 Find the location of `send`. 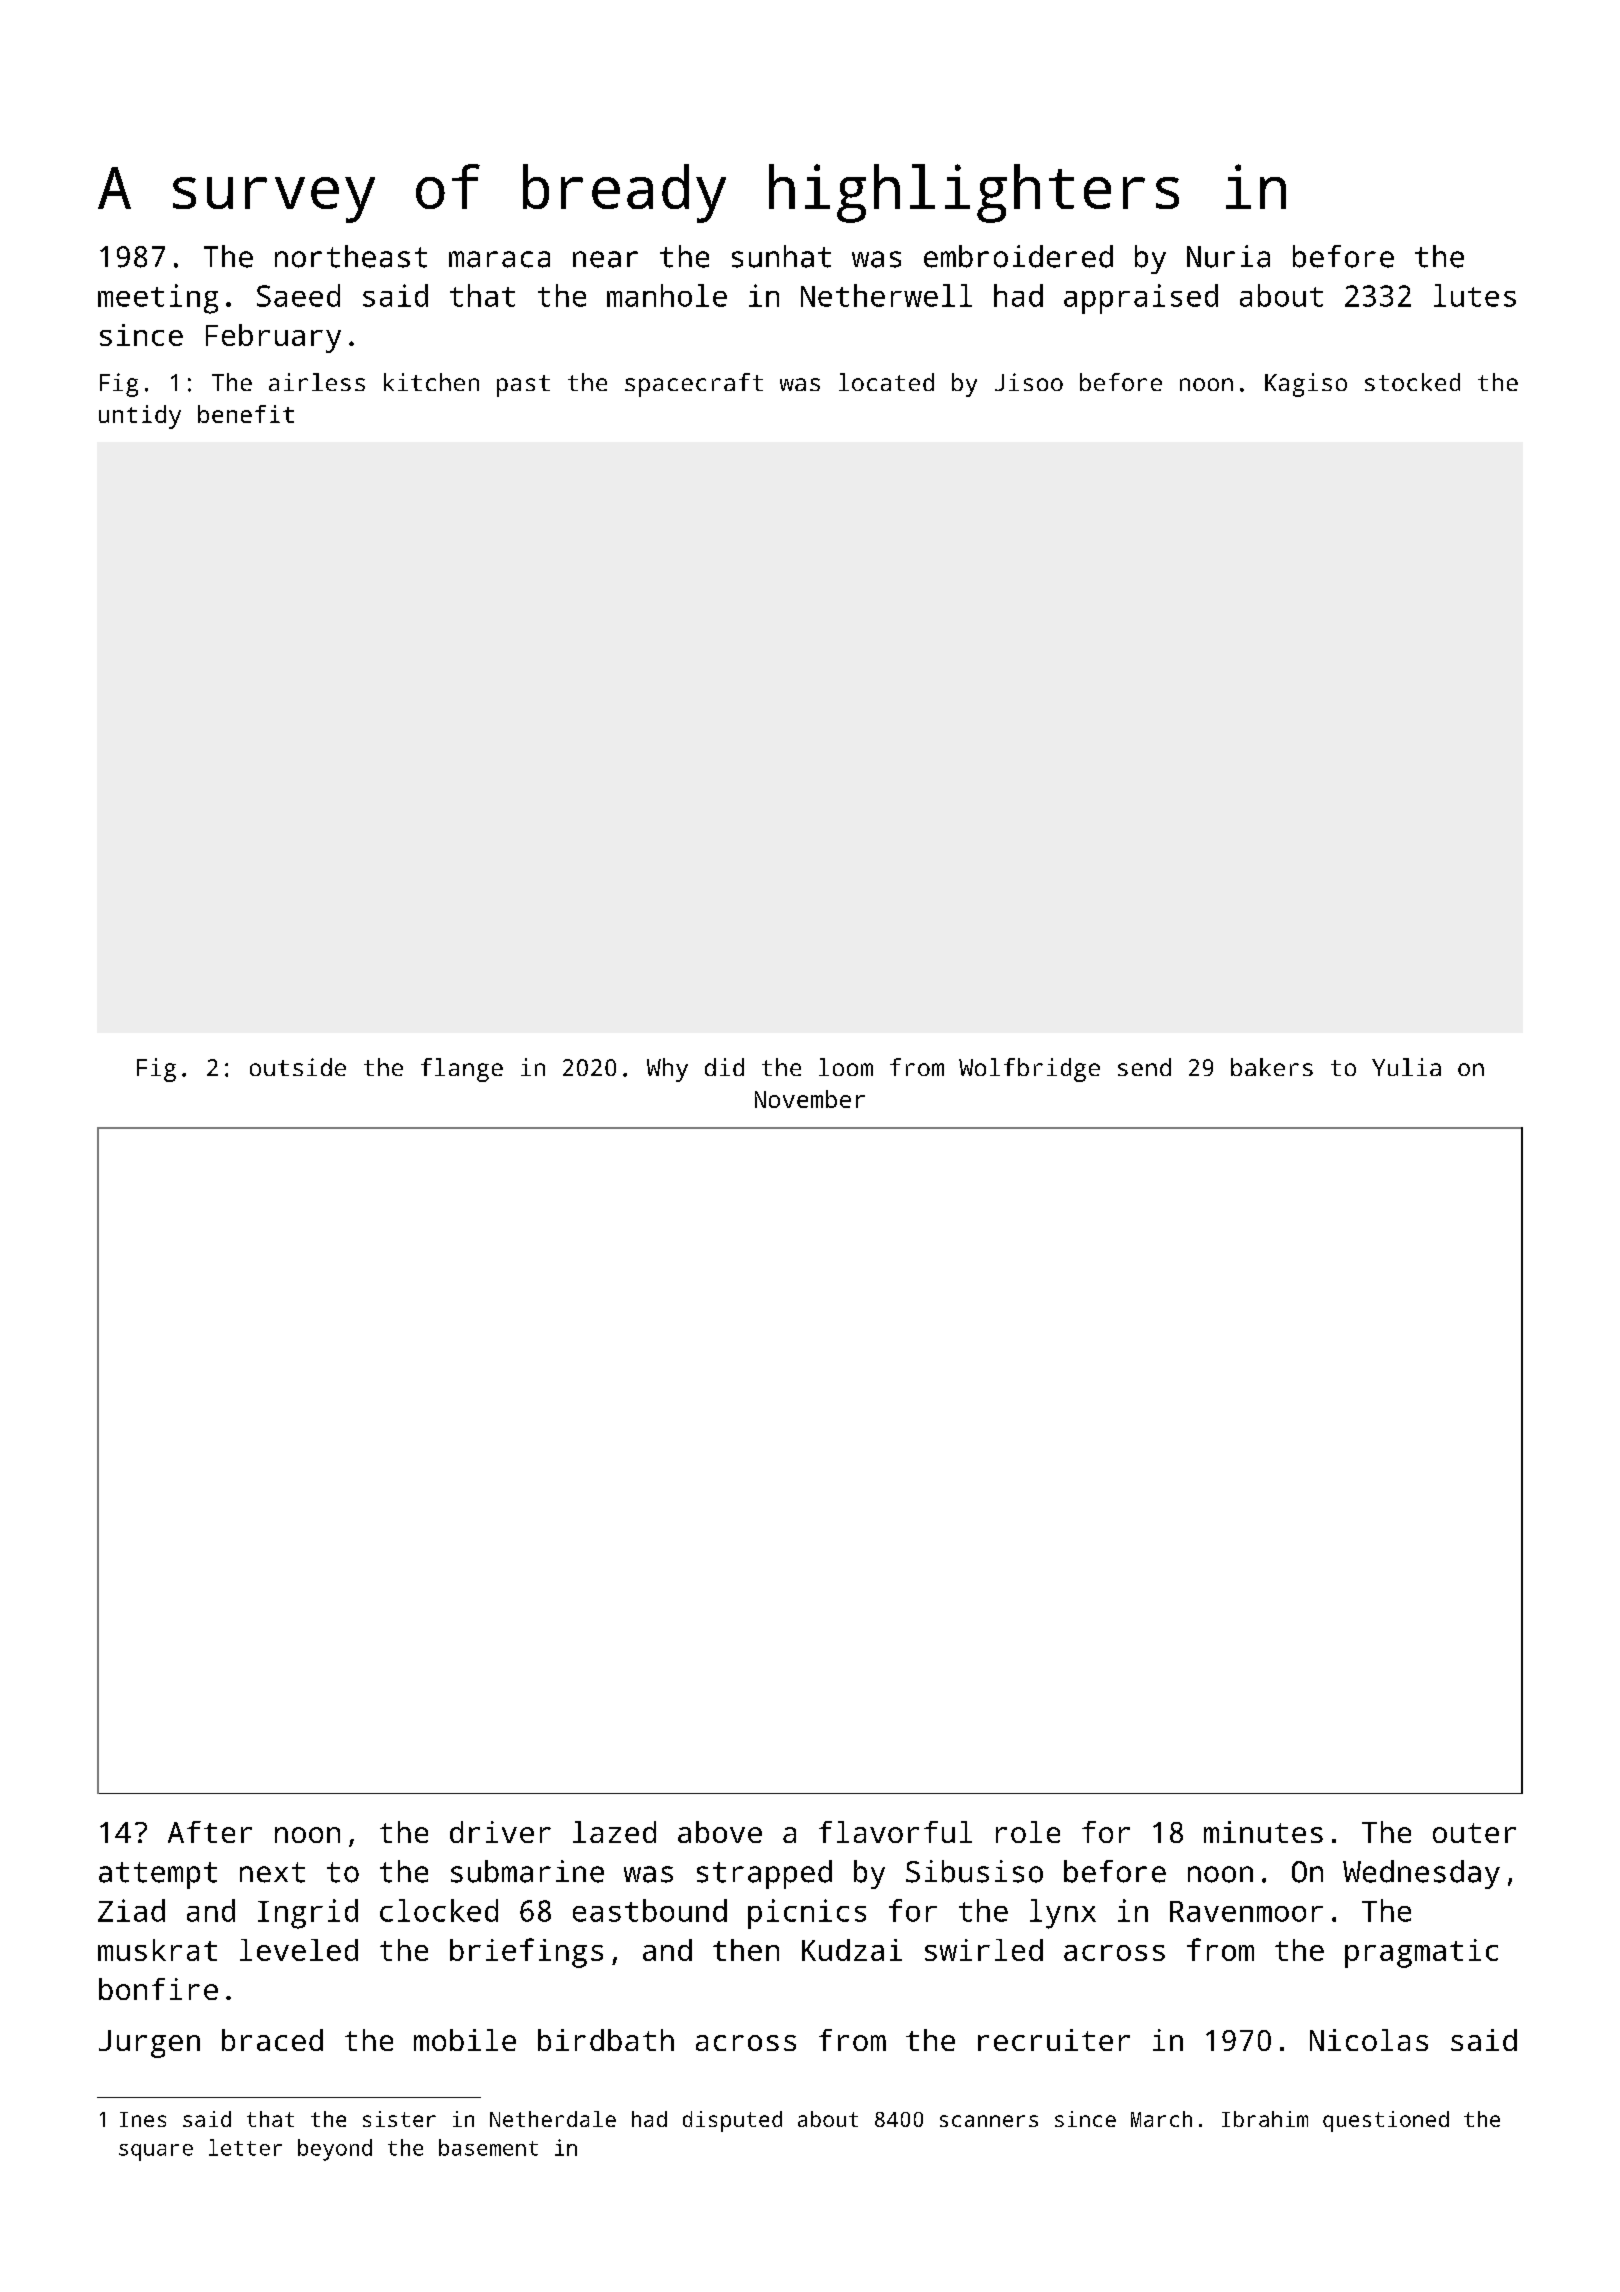

send is located at coordinates (1144, 1067).
